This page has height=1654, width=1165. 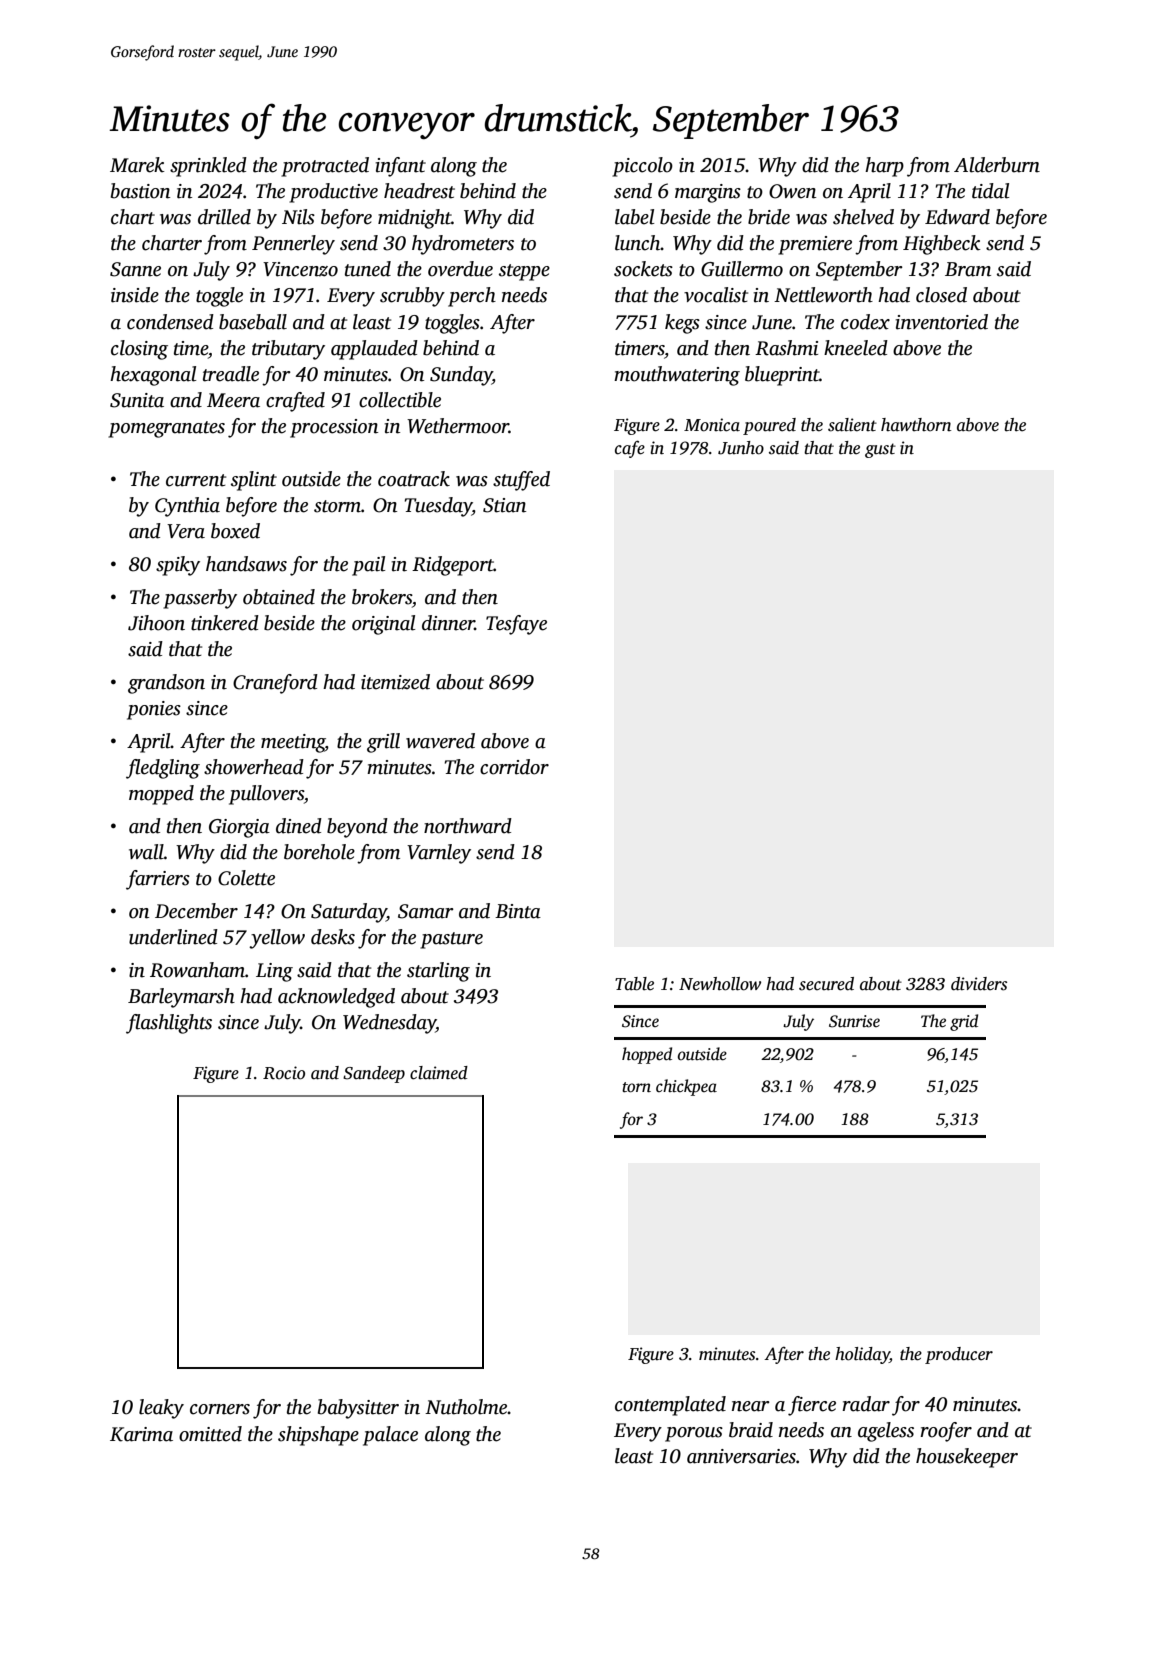 I want to click on tidal, so click(x=990, y=191).
